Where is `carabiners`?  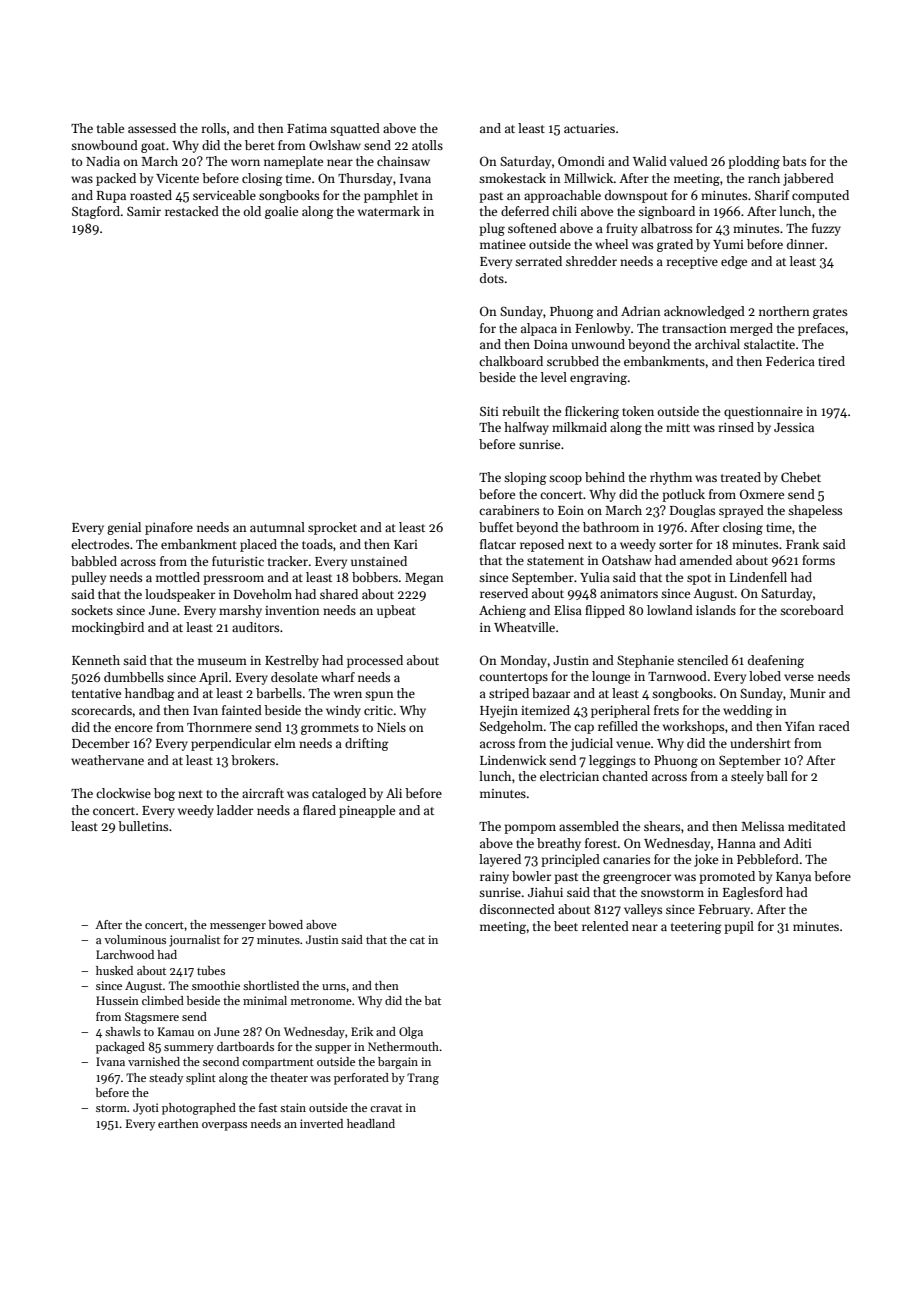 carabiners is located at coordinates (509, 510).
